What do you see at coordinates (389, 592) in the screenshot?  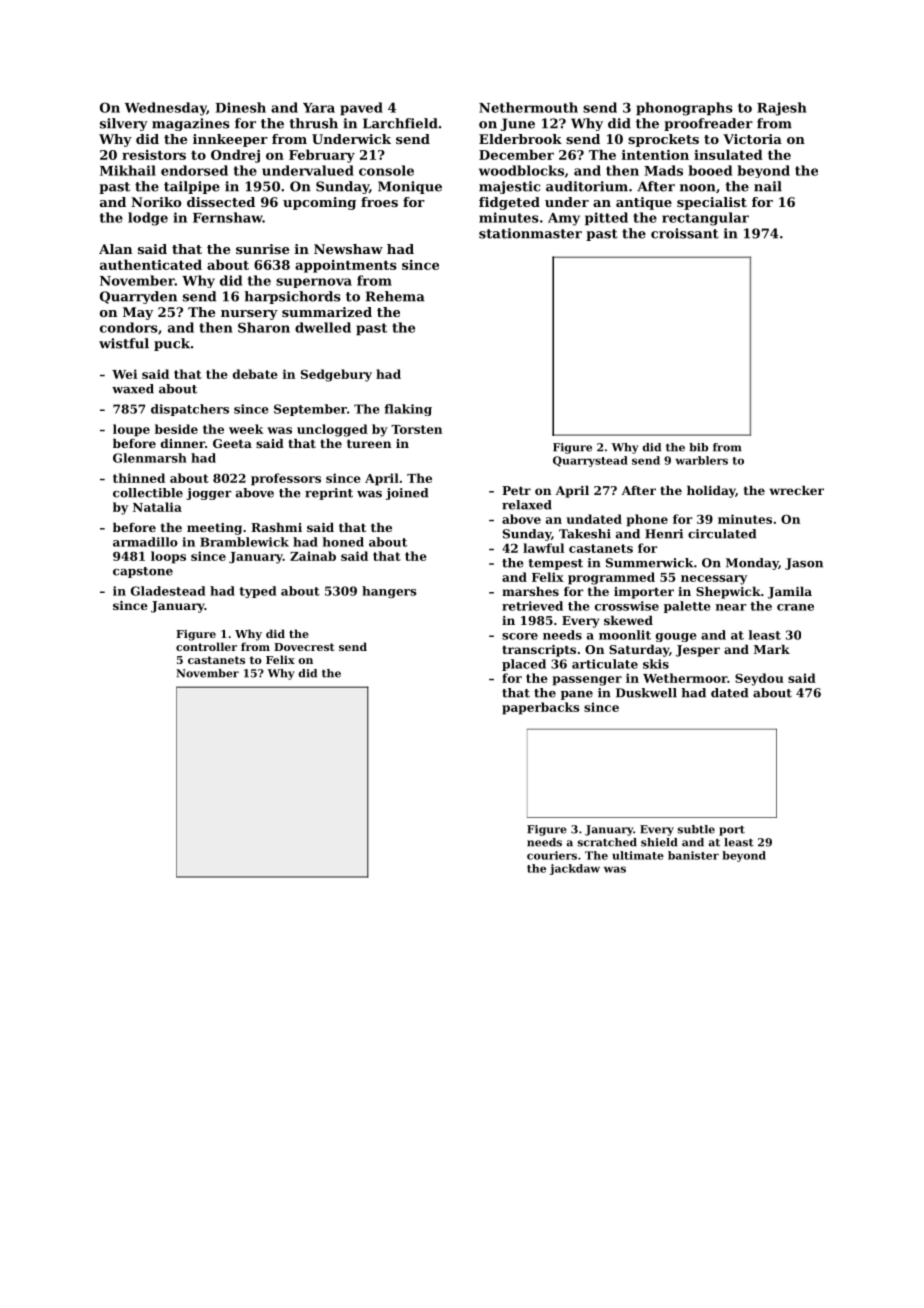 I see `hangers` at bounding box center [389, 592].
